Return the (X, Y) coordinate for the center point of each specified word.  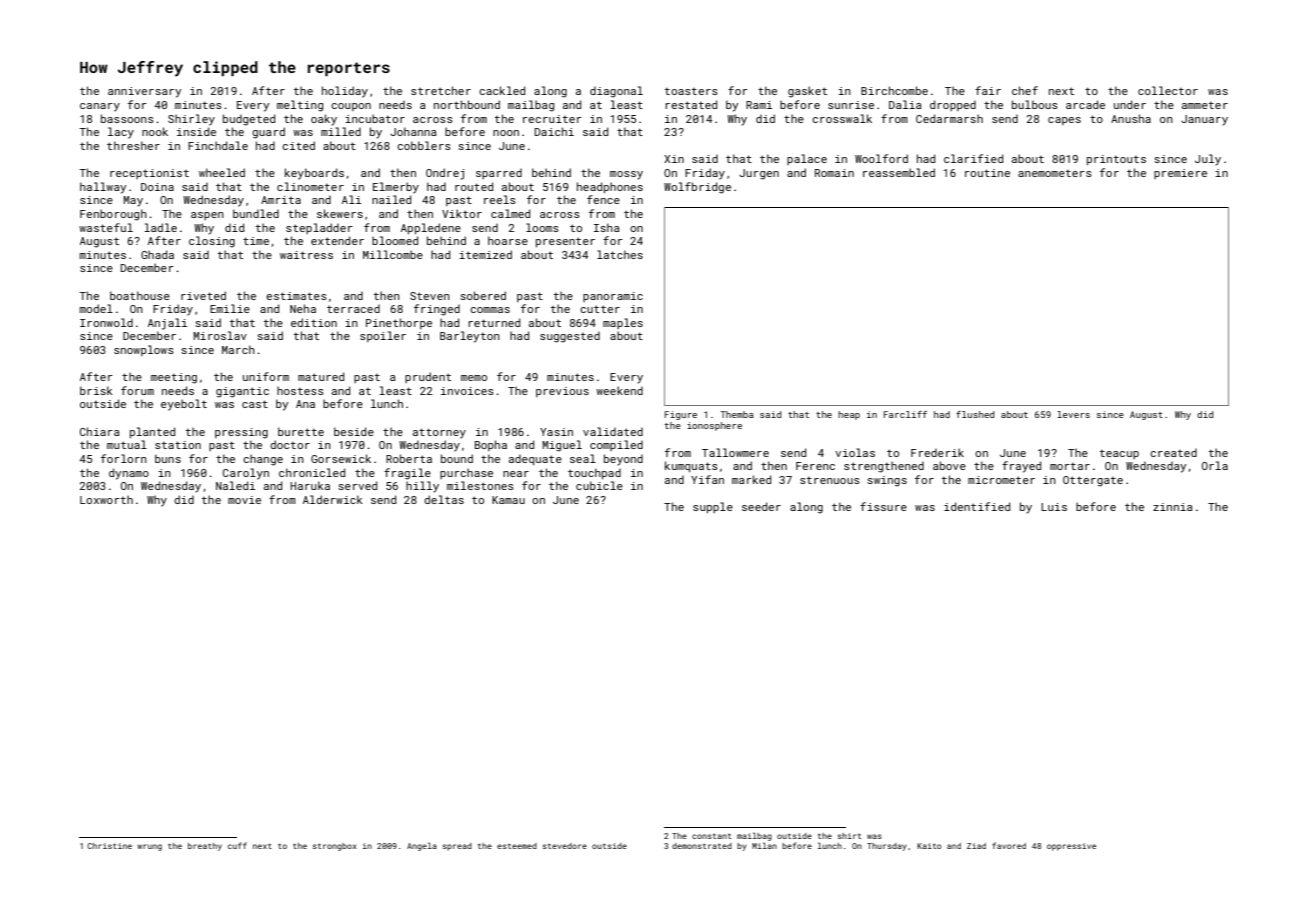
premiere (1180, 174)
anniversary (144, 92)
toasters (691, 91)
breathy (205, 847)
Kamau (508, 500)
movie (244, 500)
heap (849, 415)
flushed (975, 414)
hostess (300, 390)
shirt (849, 836)
